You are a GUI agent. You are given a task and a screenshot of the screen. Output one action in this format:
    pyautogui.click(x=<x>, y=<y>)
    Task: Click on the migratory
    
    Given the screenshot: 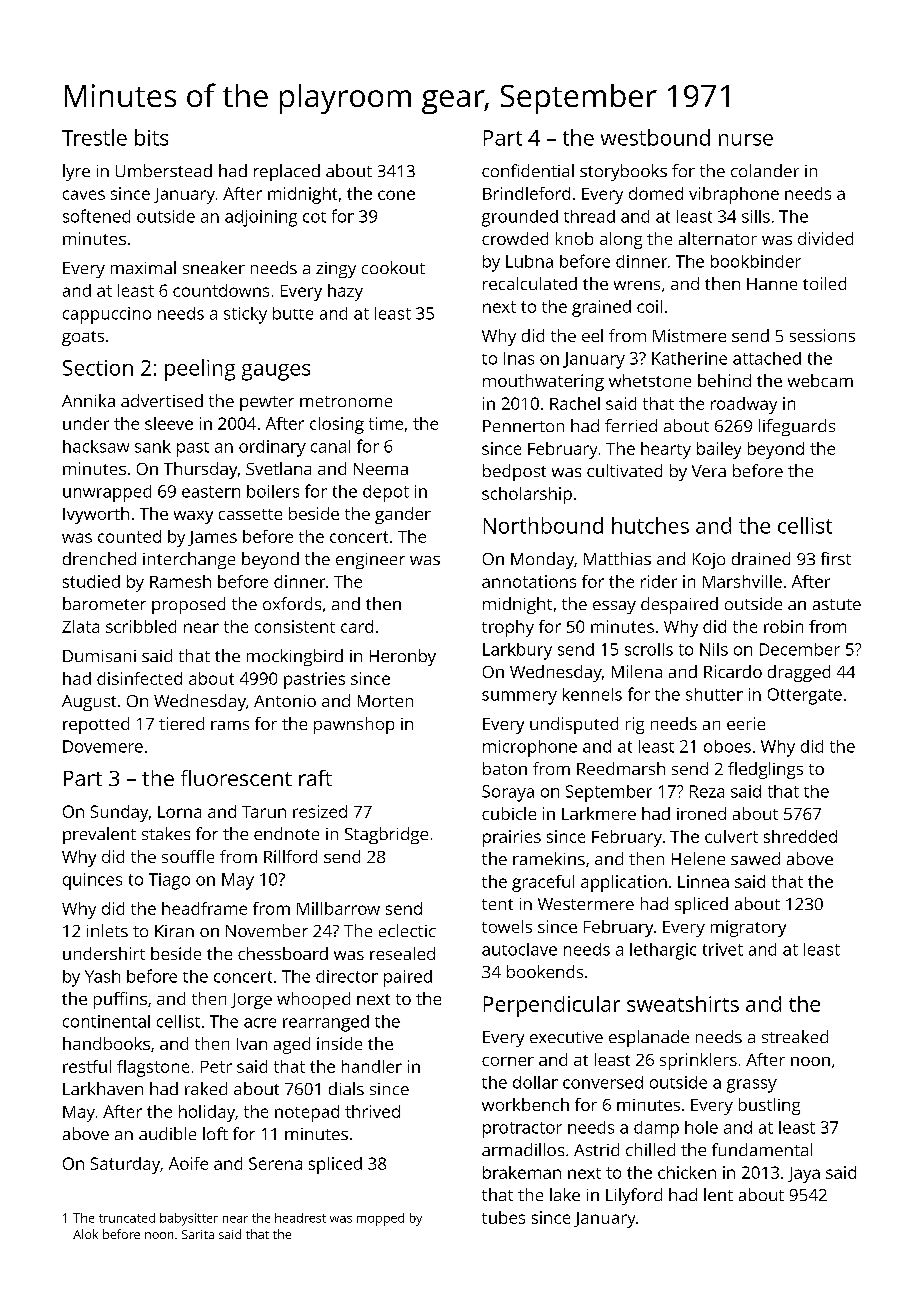 What is the action you would take?
    pyautogui.click(x=748, y=928)
